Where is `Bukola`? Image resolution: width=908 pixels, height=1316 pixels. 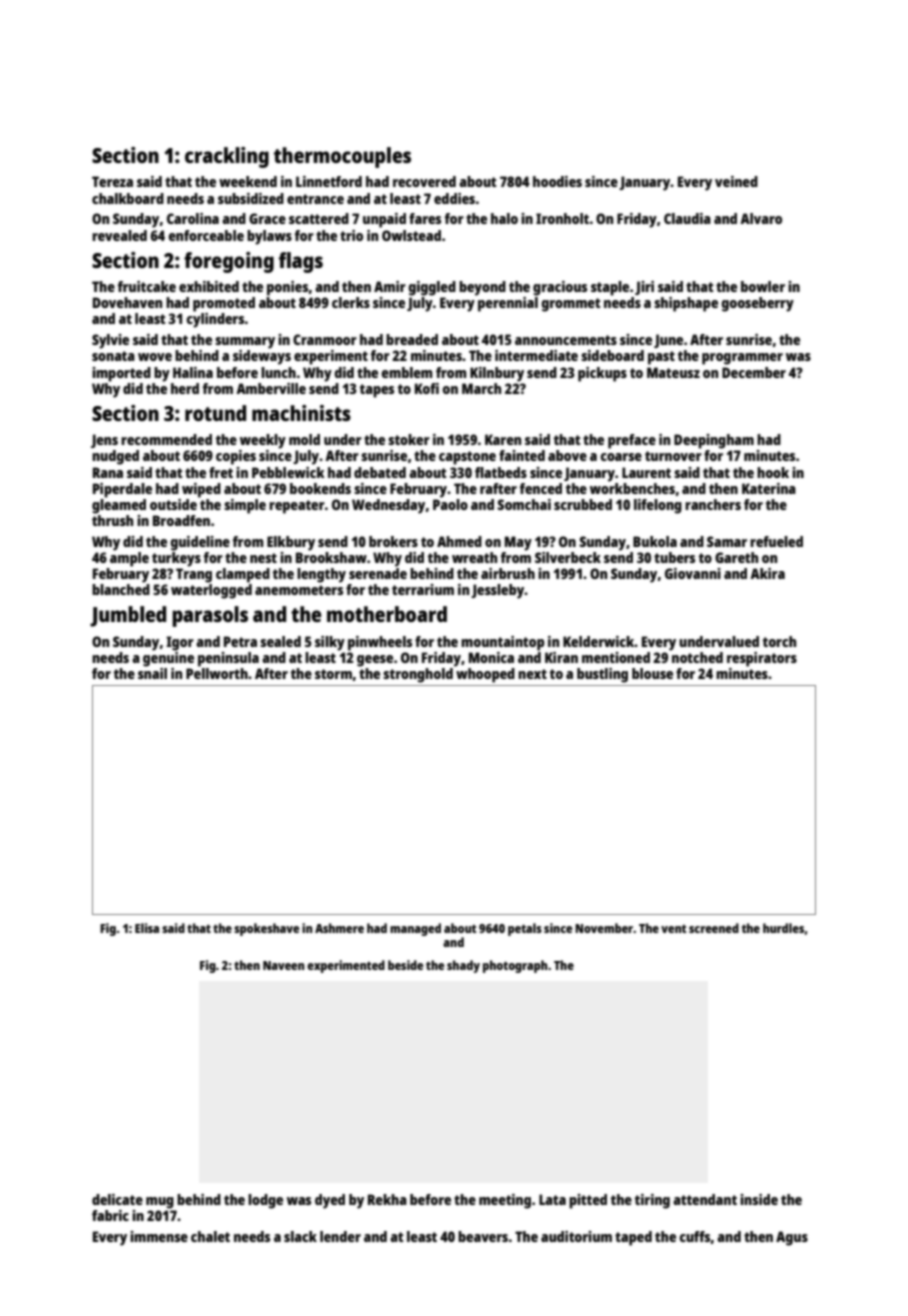 Bukola is located at coordinates (655, 541).
